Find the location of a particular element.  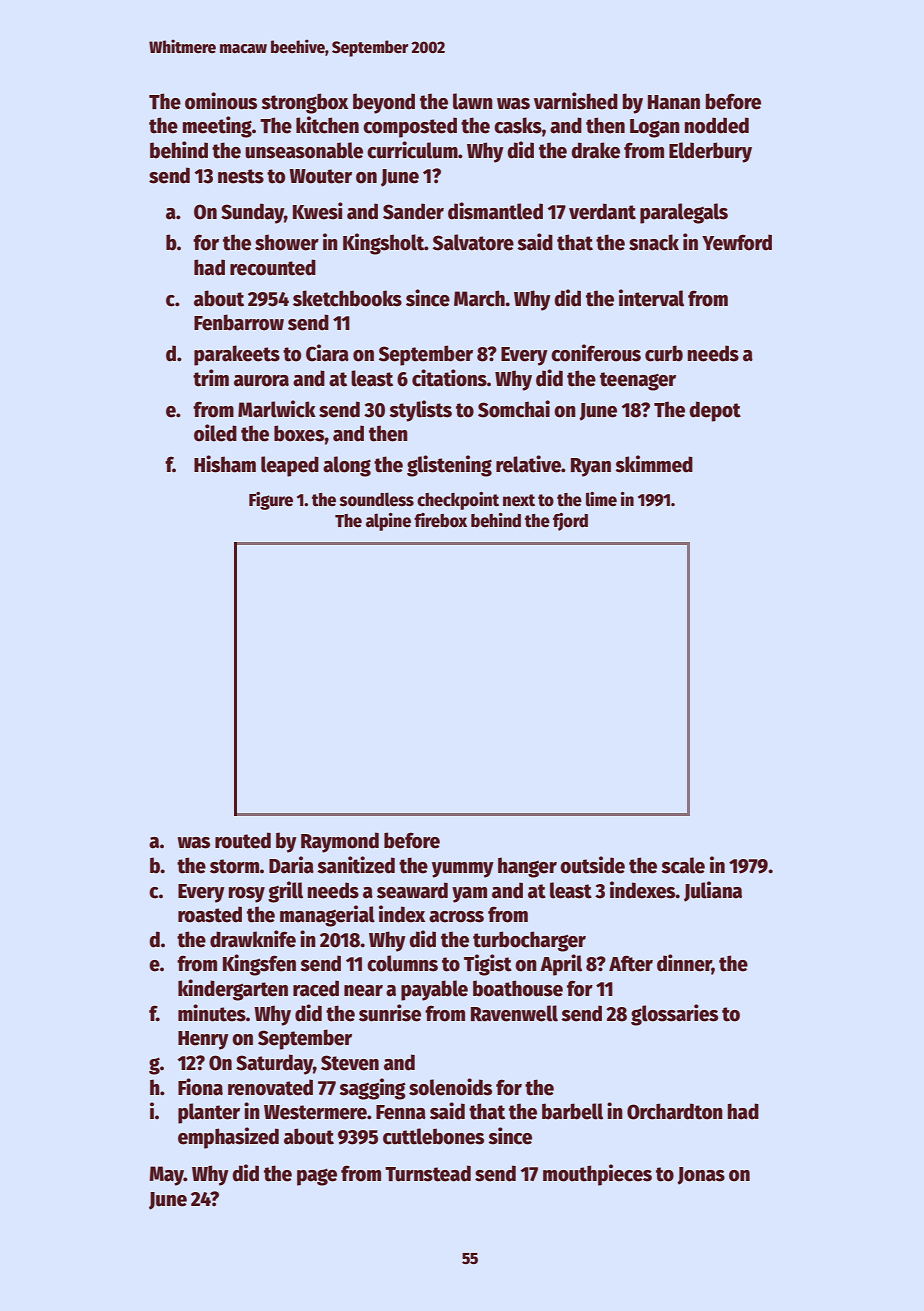

ominous is located at coordinates (221, 101).
